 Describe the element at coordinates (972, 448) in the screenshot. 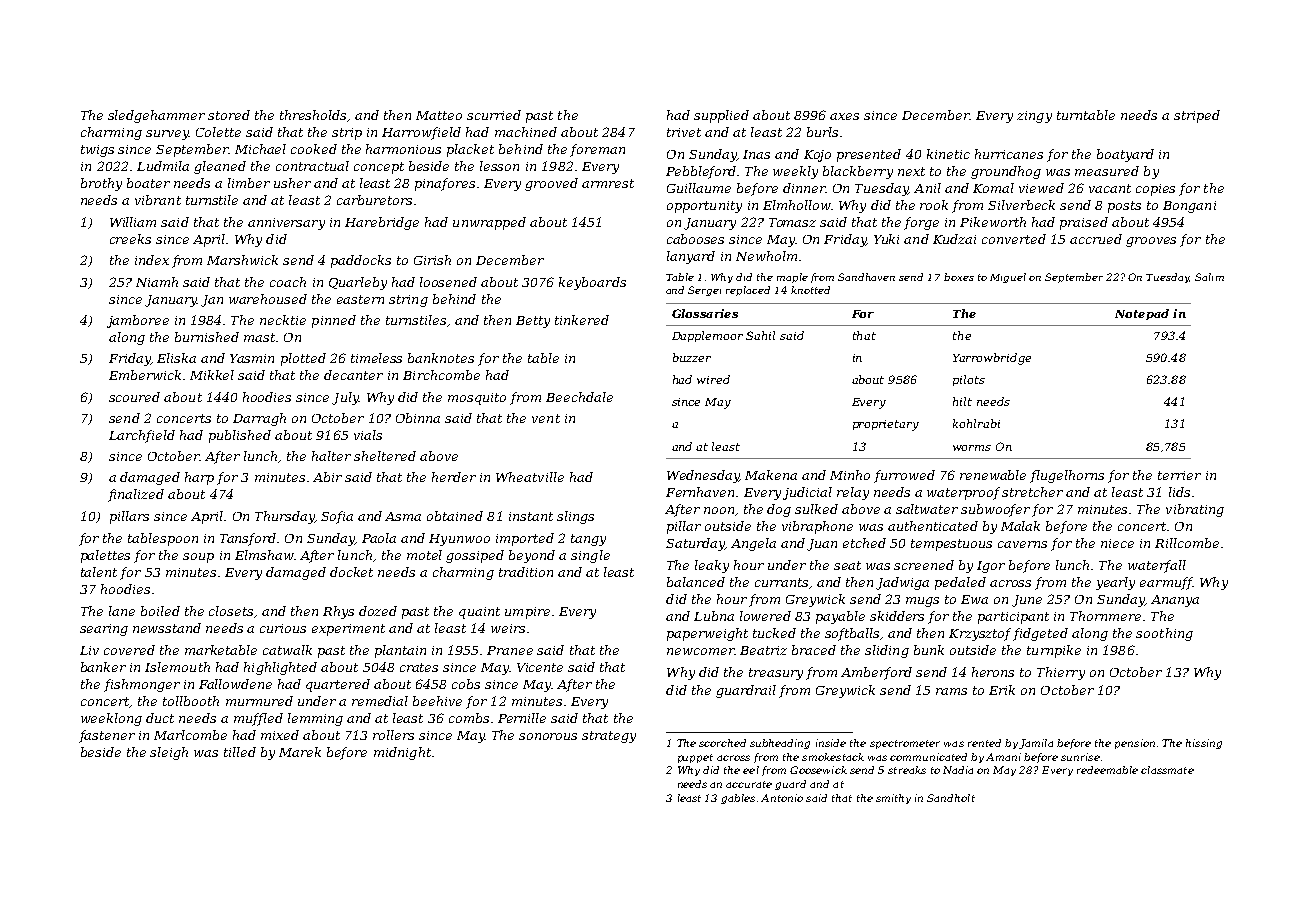

I see `worms` at that location.
